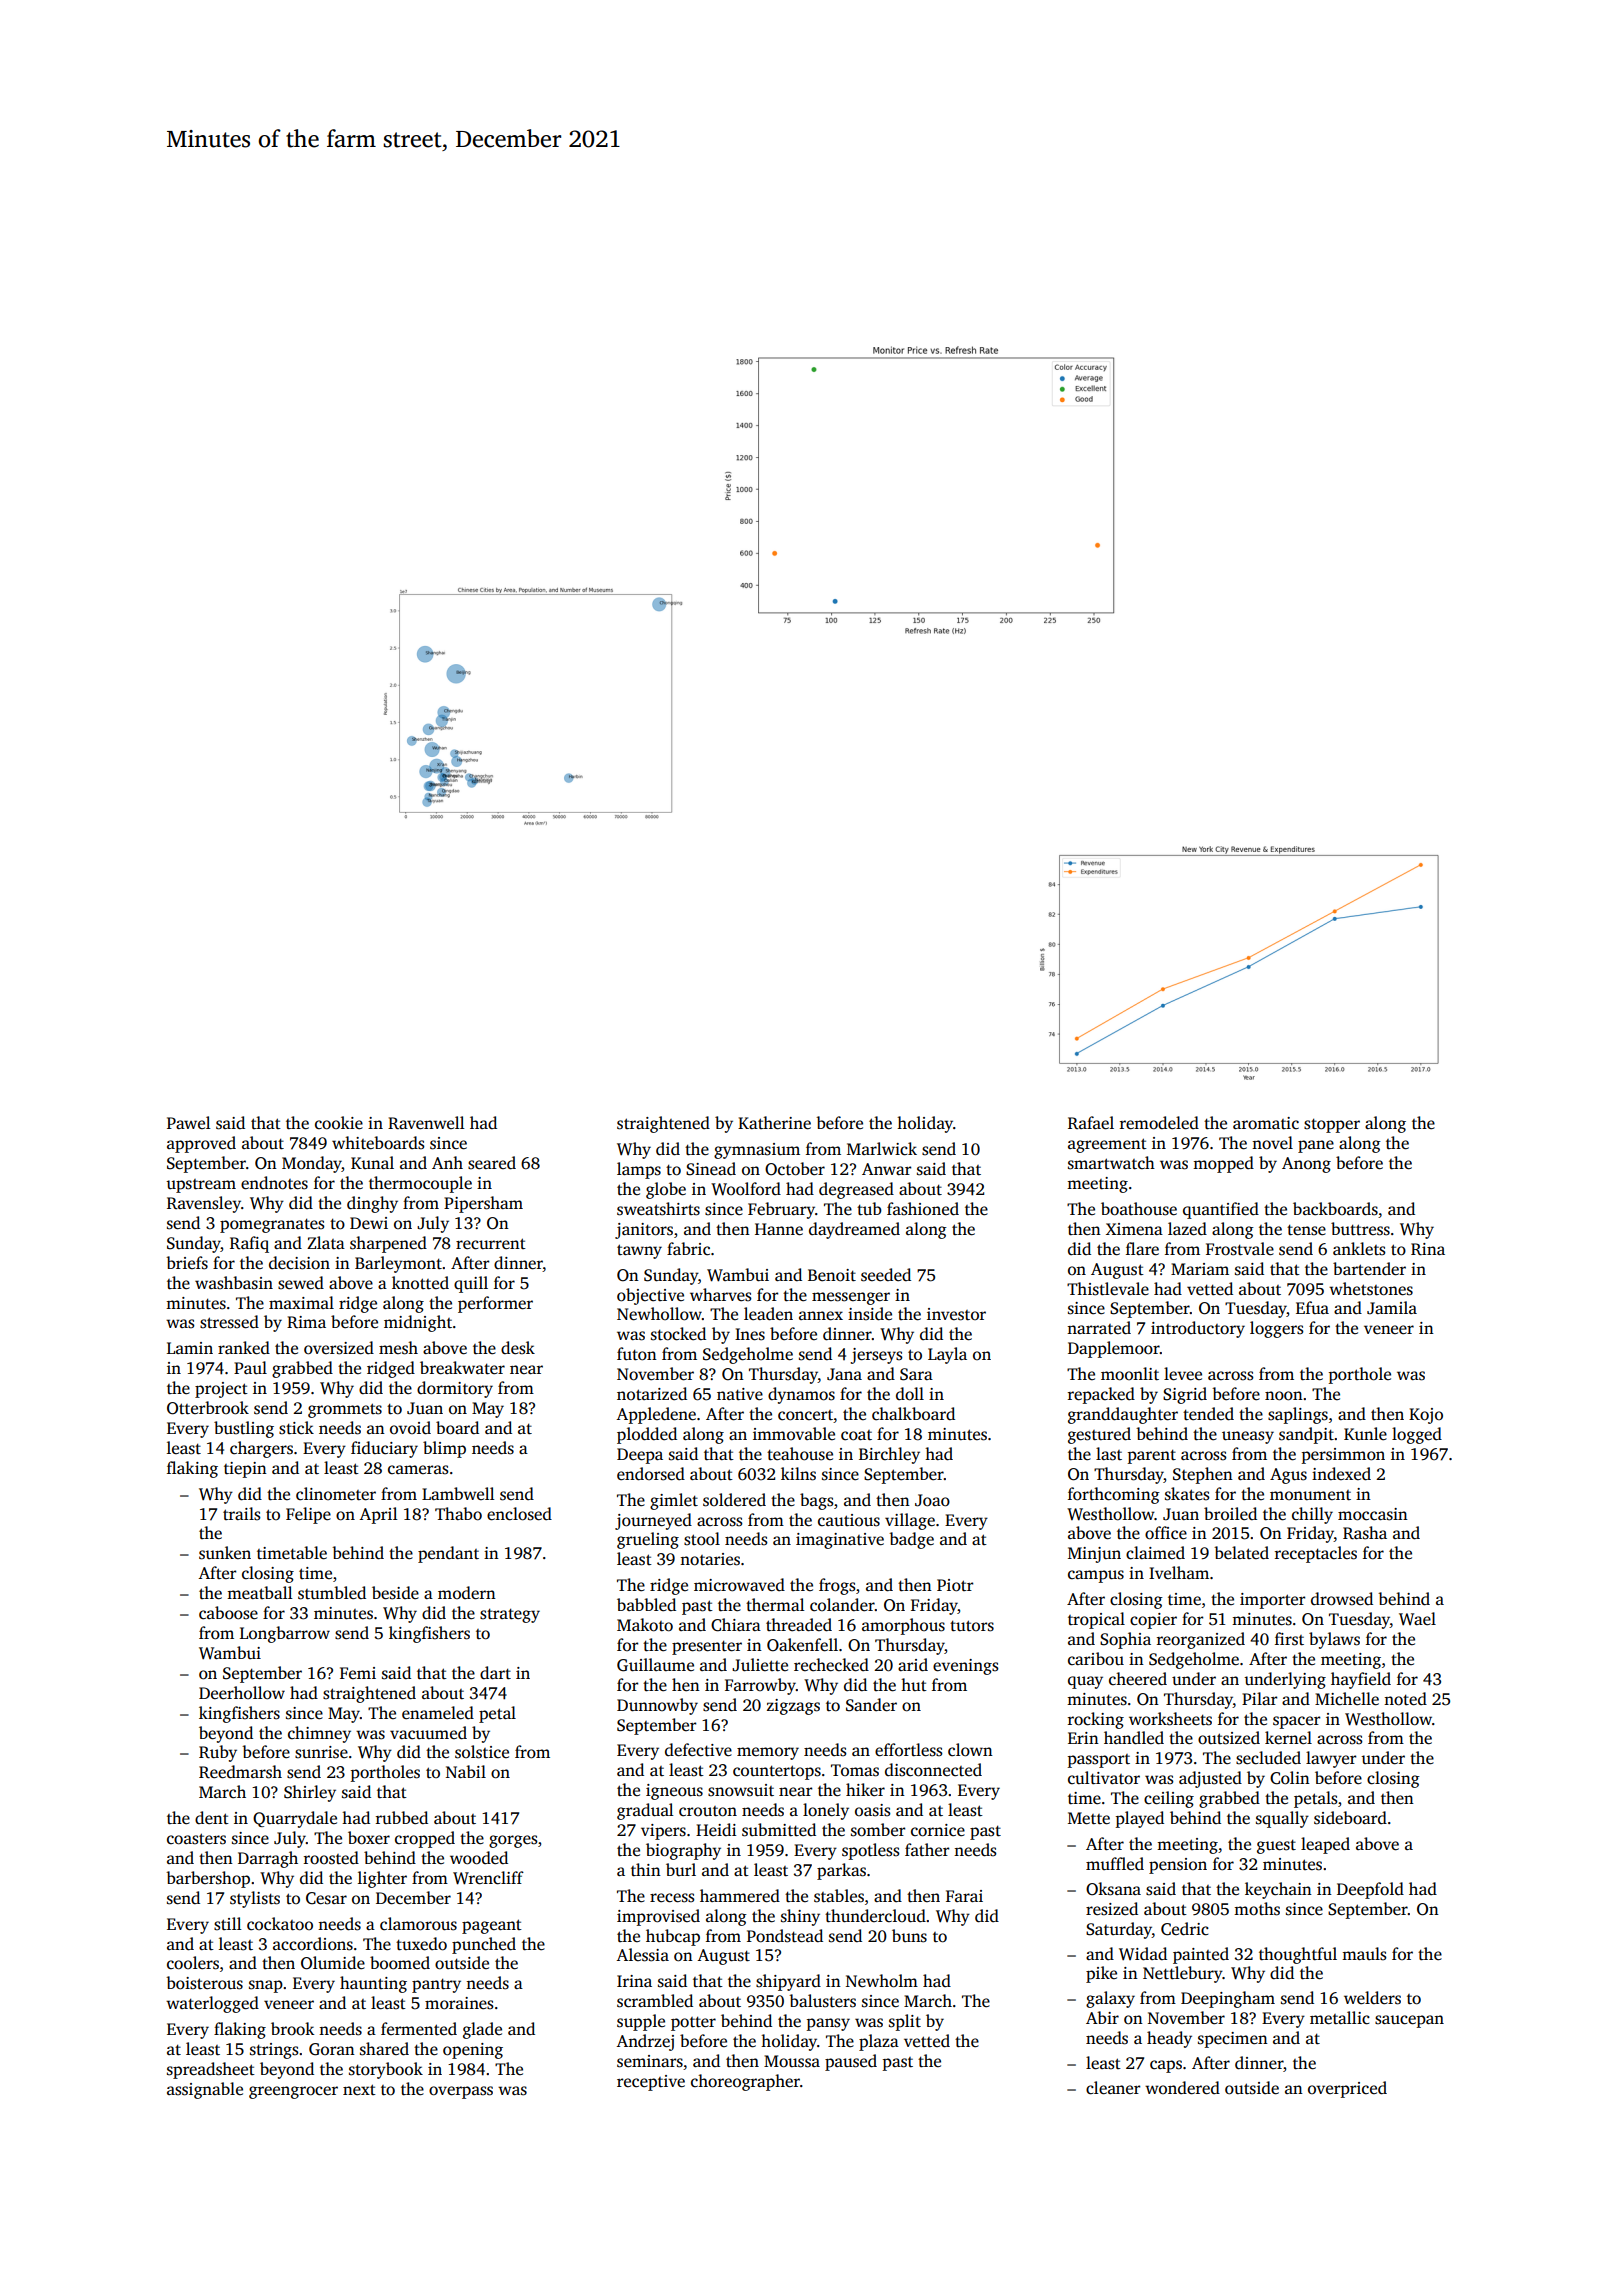  Describe the element at coordinates (693, 2023) in the screenshot. I see `potter` at that location.
